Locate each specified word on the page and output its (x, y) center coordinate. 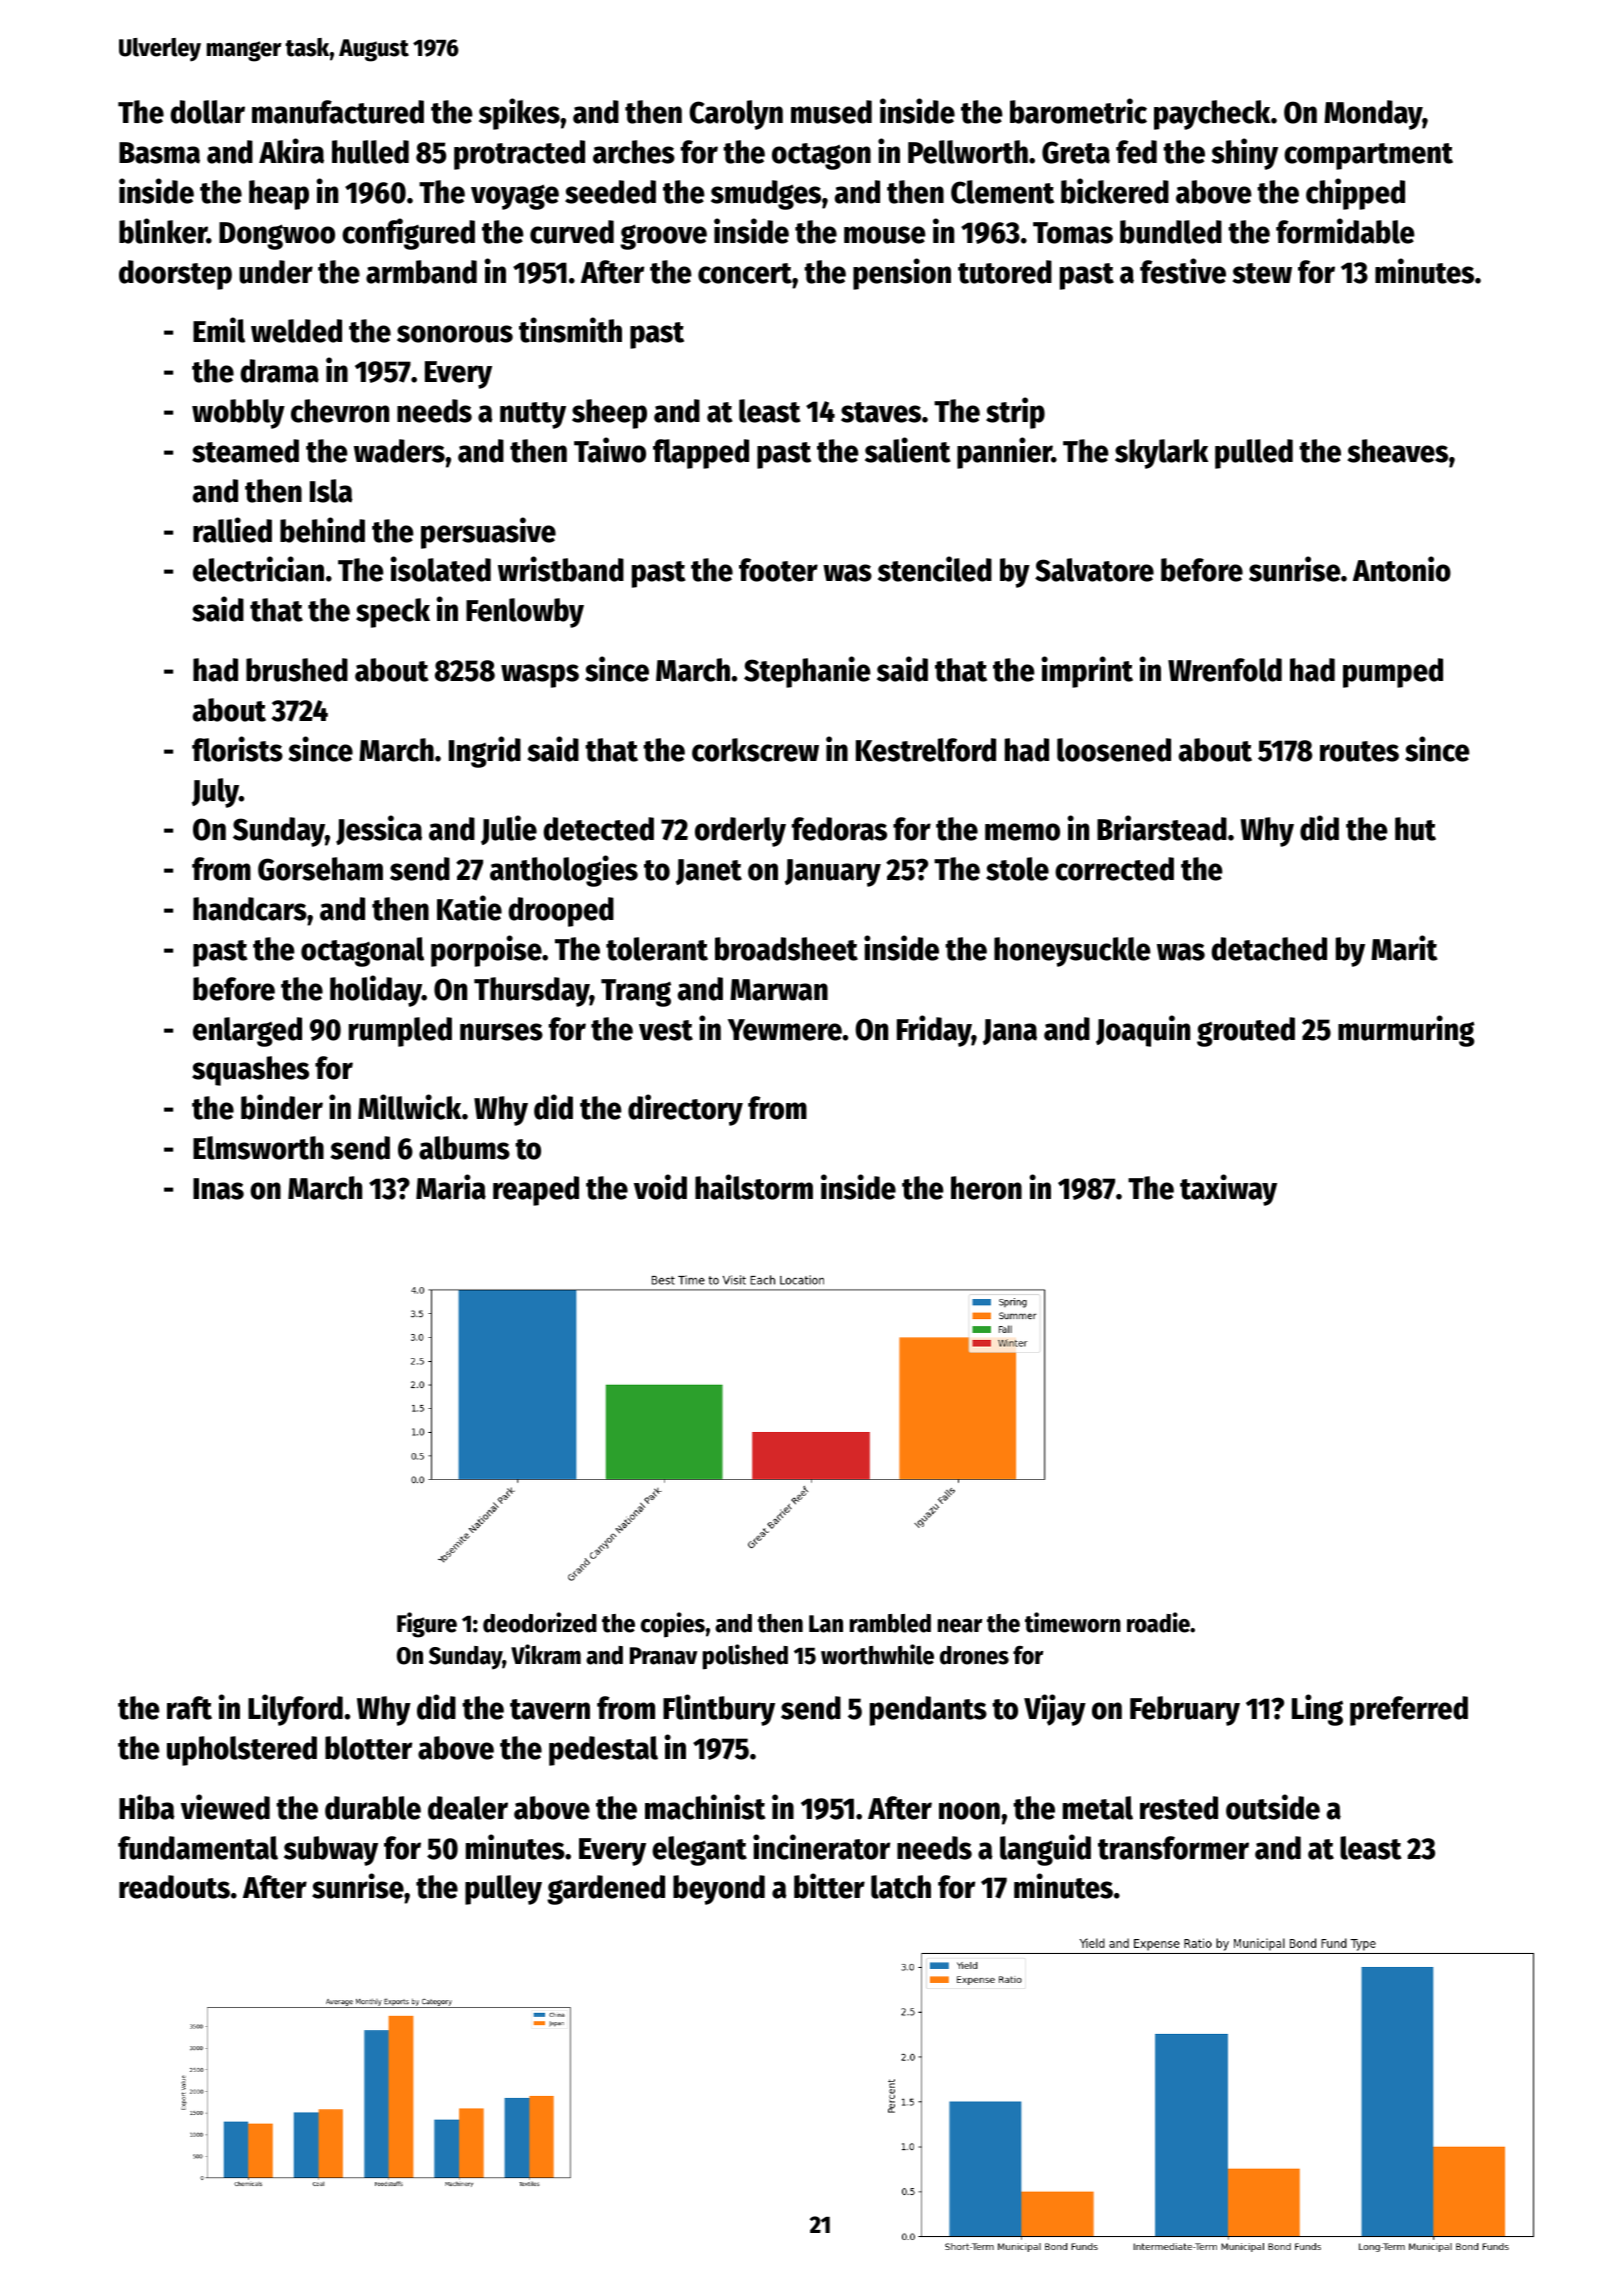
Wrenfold (1225, 670)
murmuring (1406, 1031)
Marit (1404, 948)
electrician (258, 569)
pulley (503, 1890)
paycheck (1212, 115)
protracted (519, 155)
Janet (709, 872)
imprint (1087, 672)
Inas (218, 1189)
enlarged (247, 1032)
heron (986, 1188)
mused (831, 112)
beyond (719, 1890)
